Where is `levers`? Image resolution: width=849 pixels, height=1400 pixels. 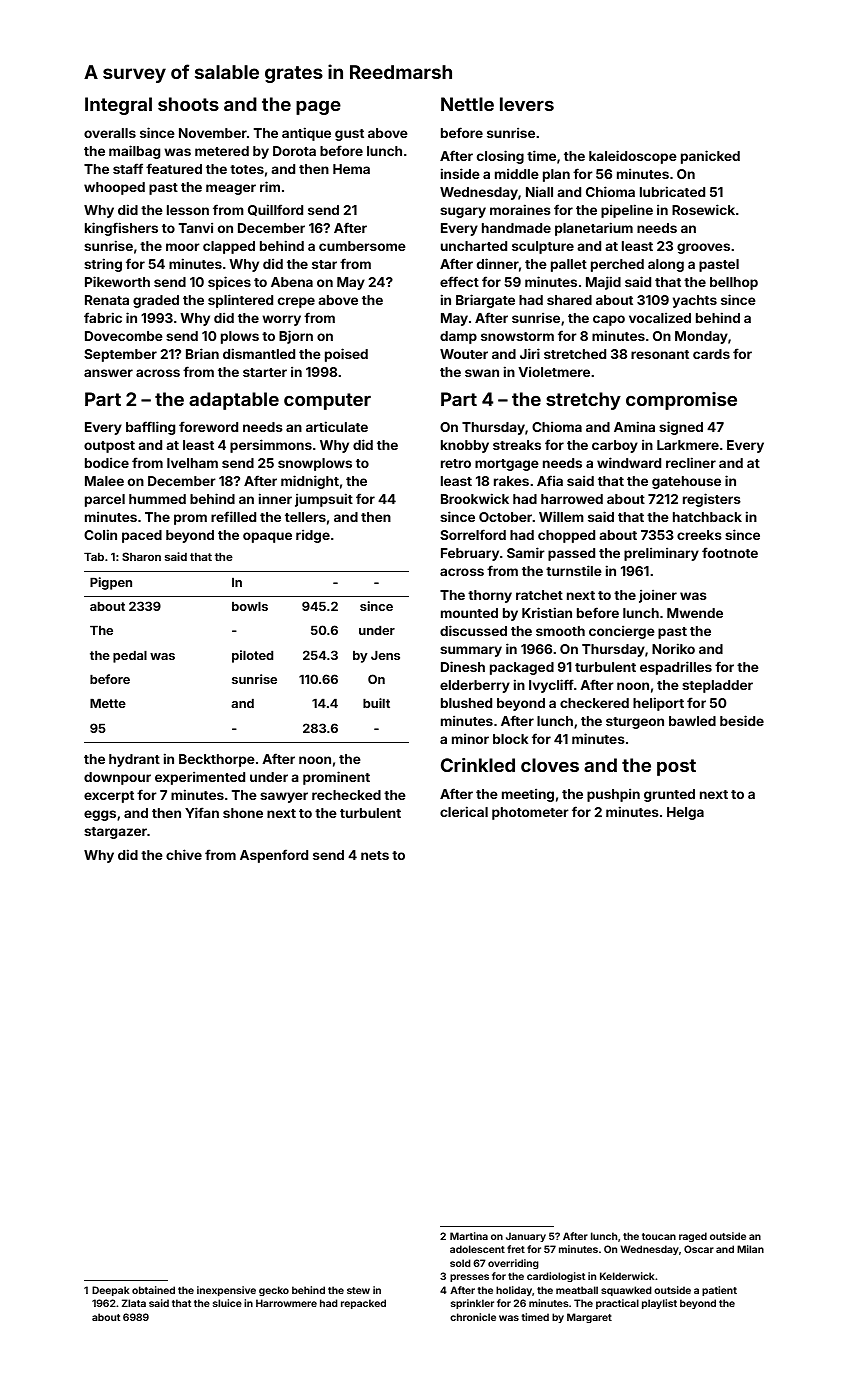
levers is located at coordinates (527, 104).
